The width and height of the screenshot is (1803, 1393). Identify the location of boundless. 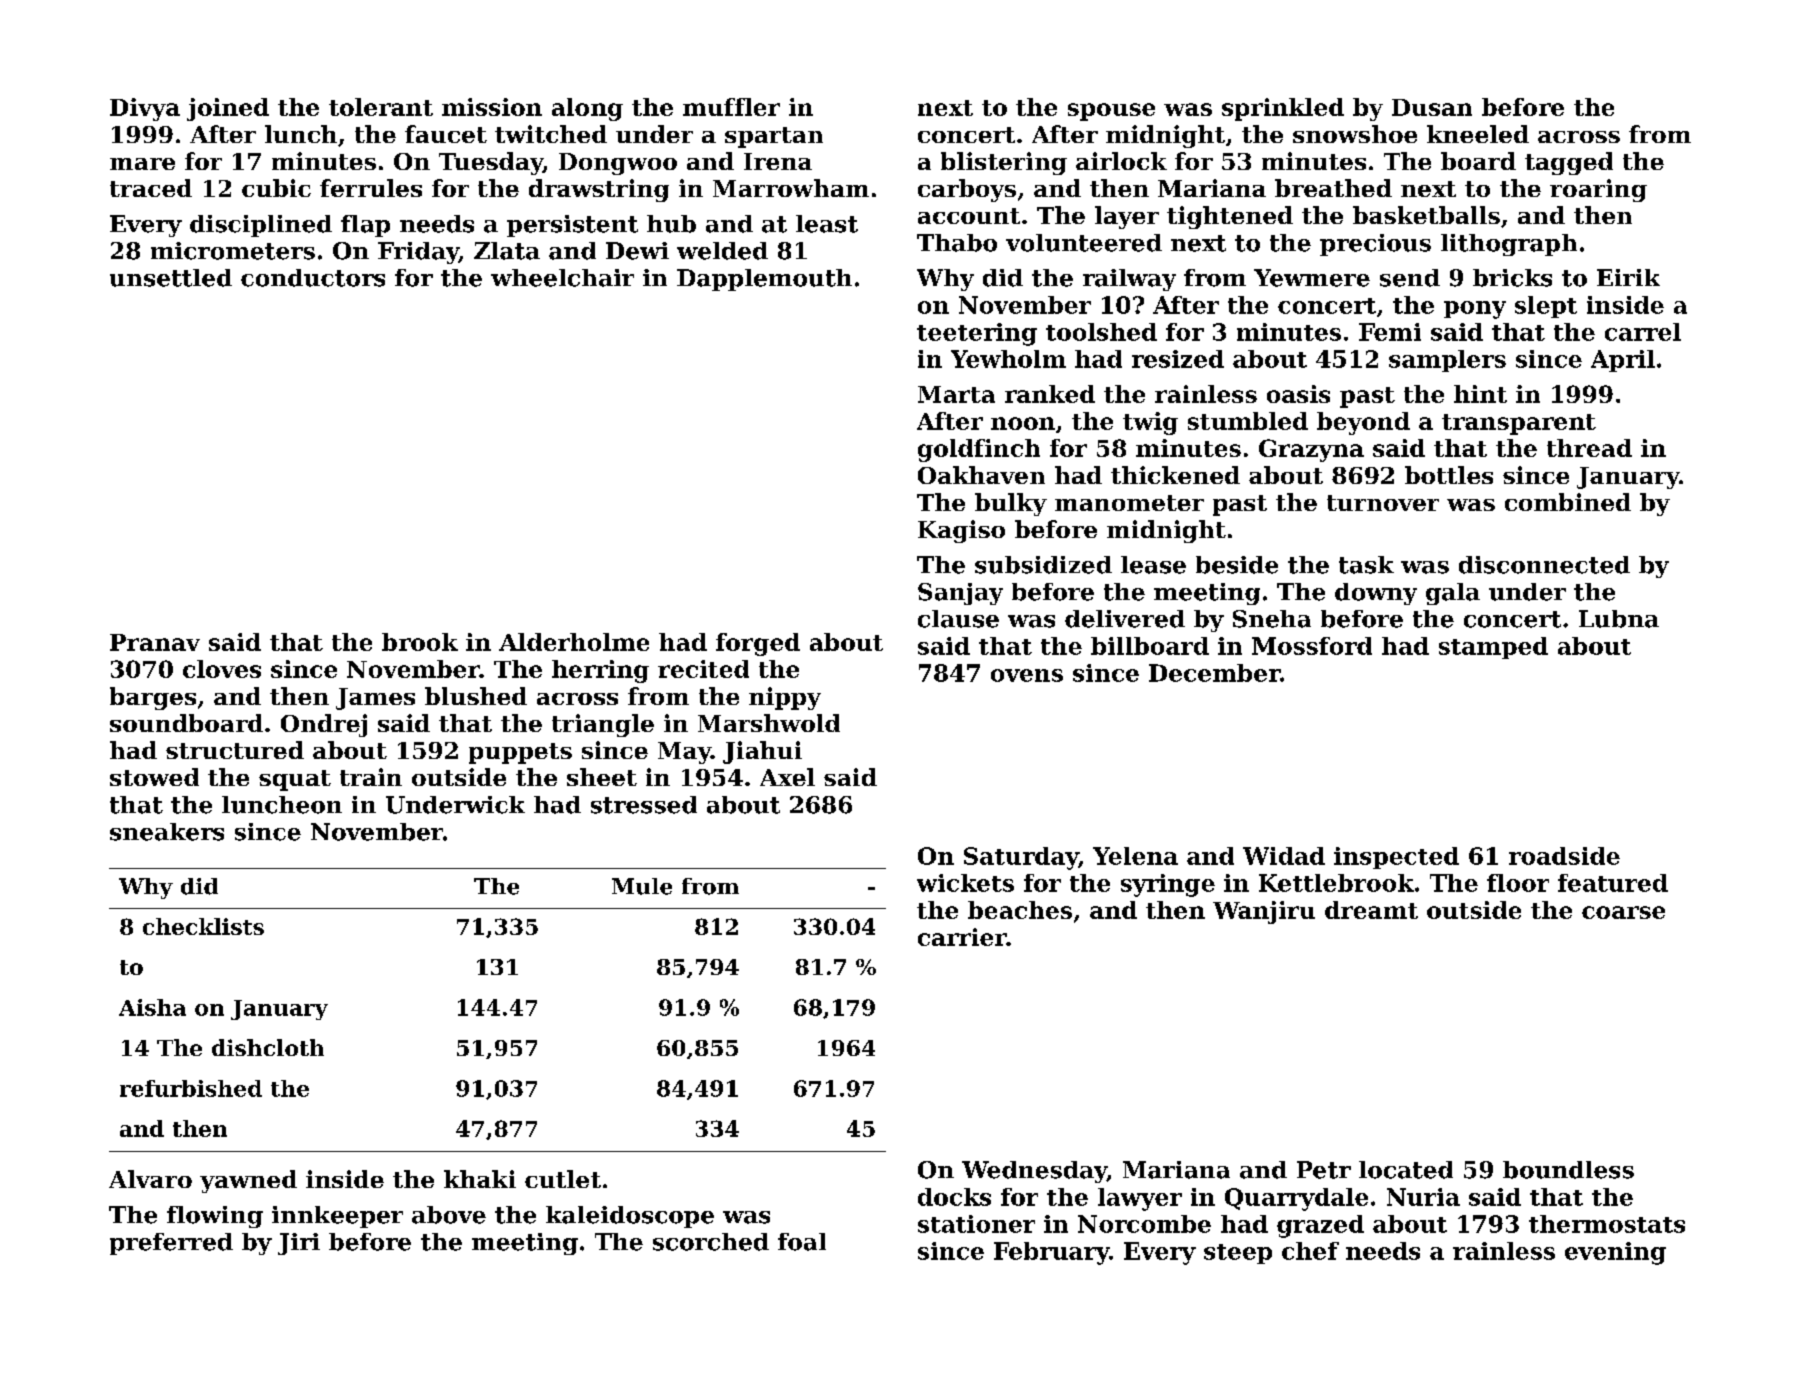
(1568, 1170).
